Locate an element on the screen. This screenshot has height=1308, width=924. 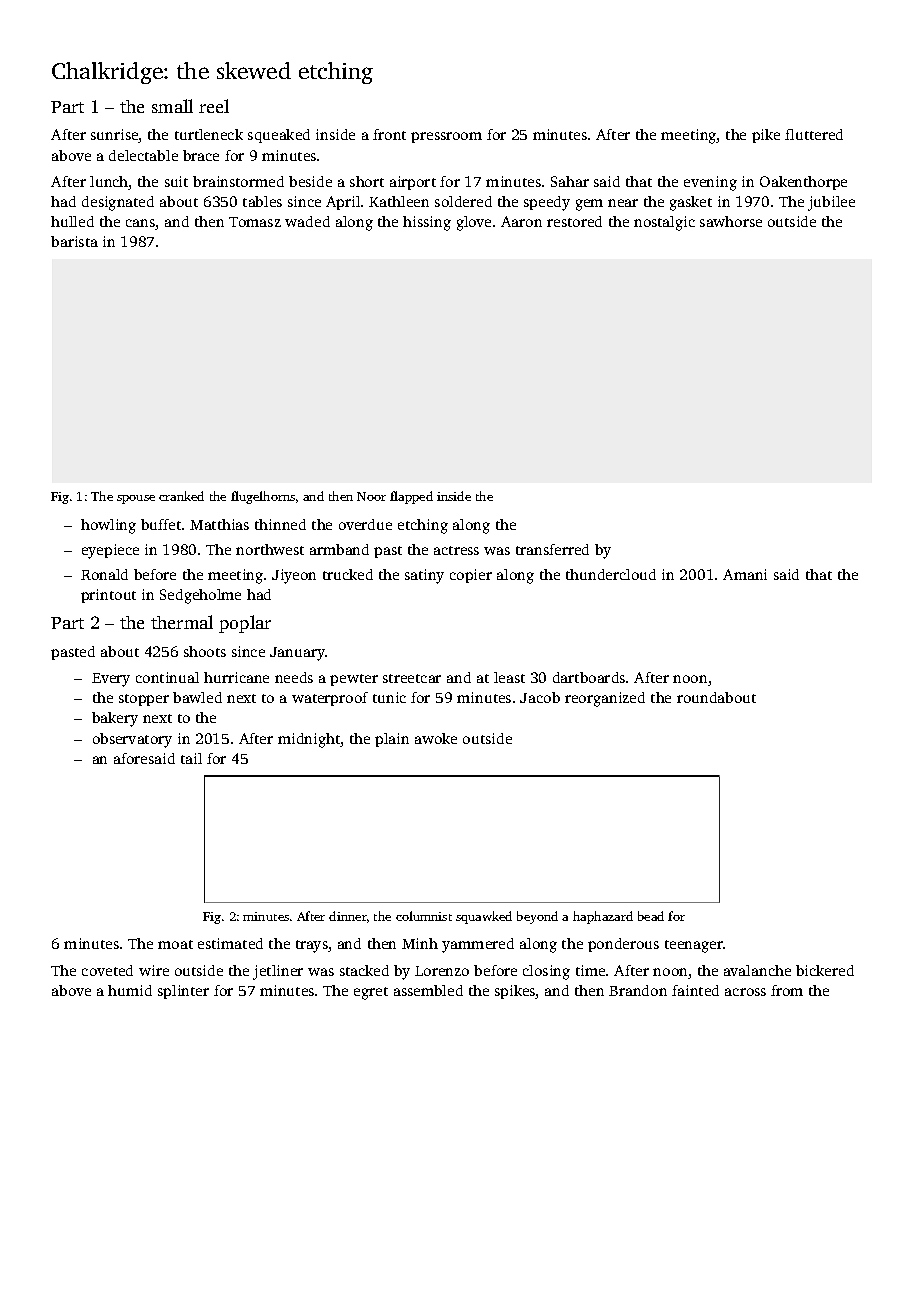
sunrise is located at coordinates (115, 136).
